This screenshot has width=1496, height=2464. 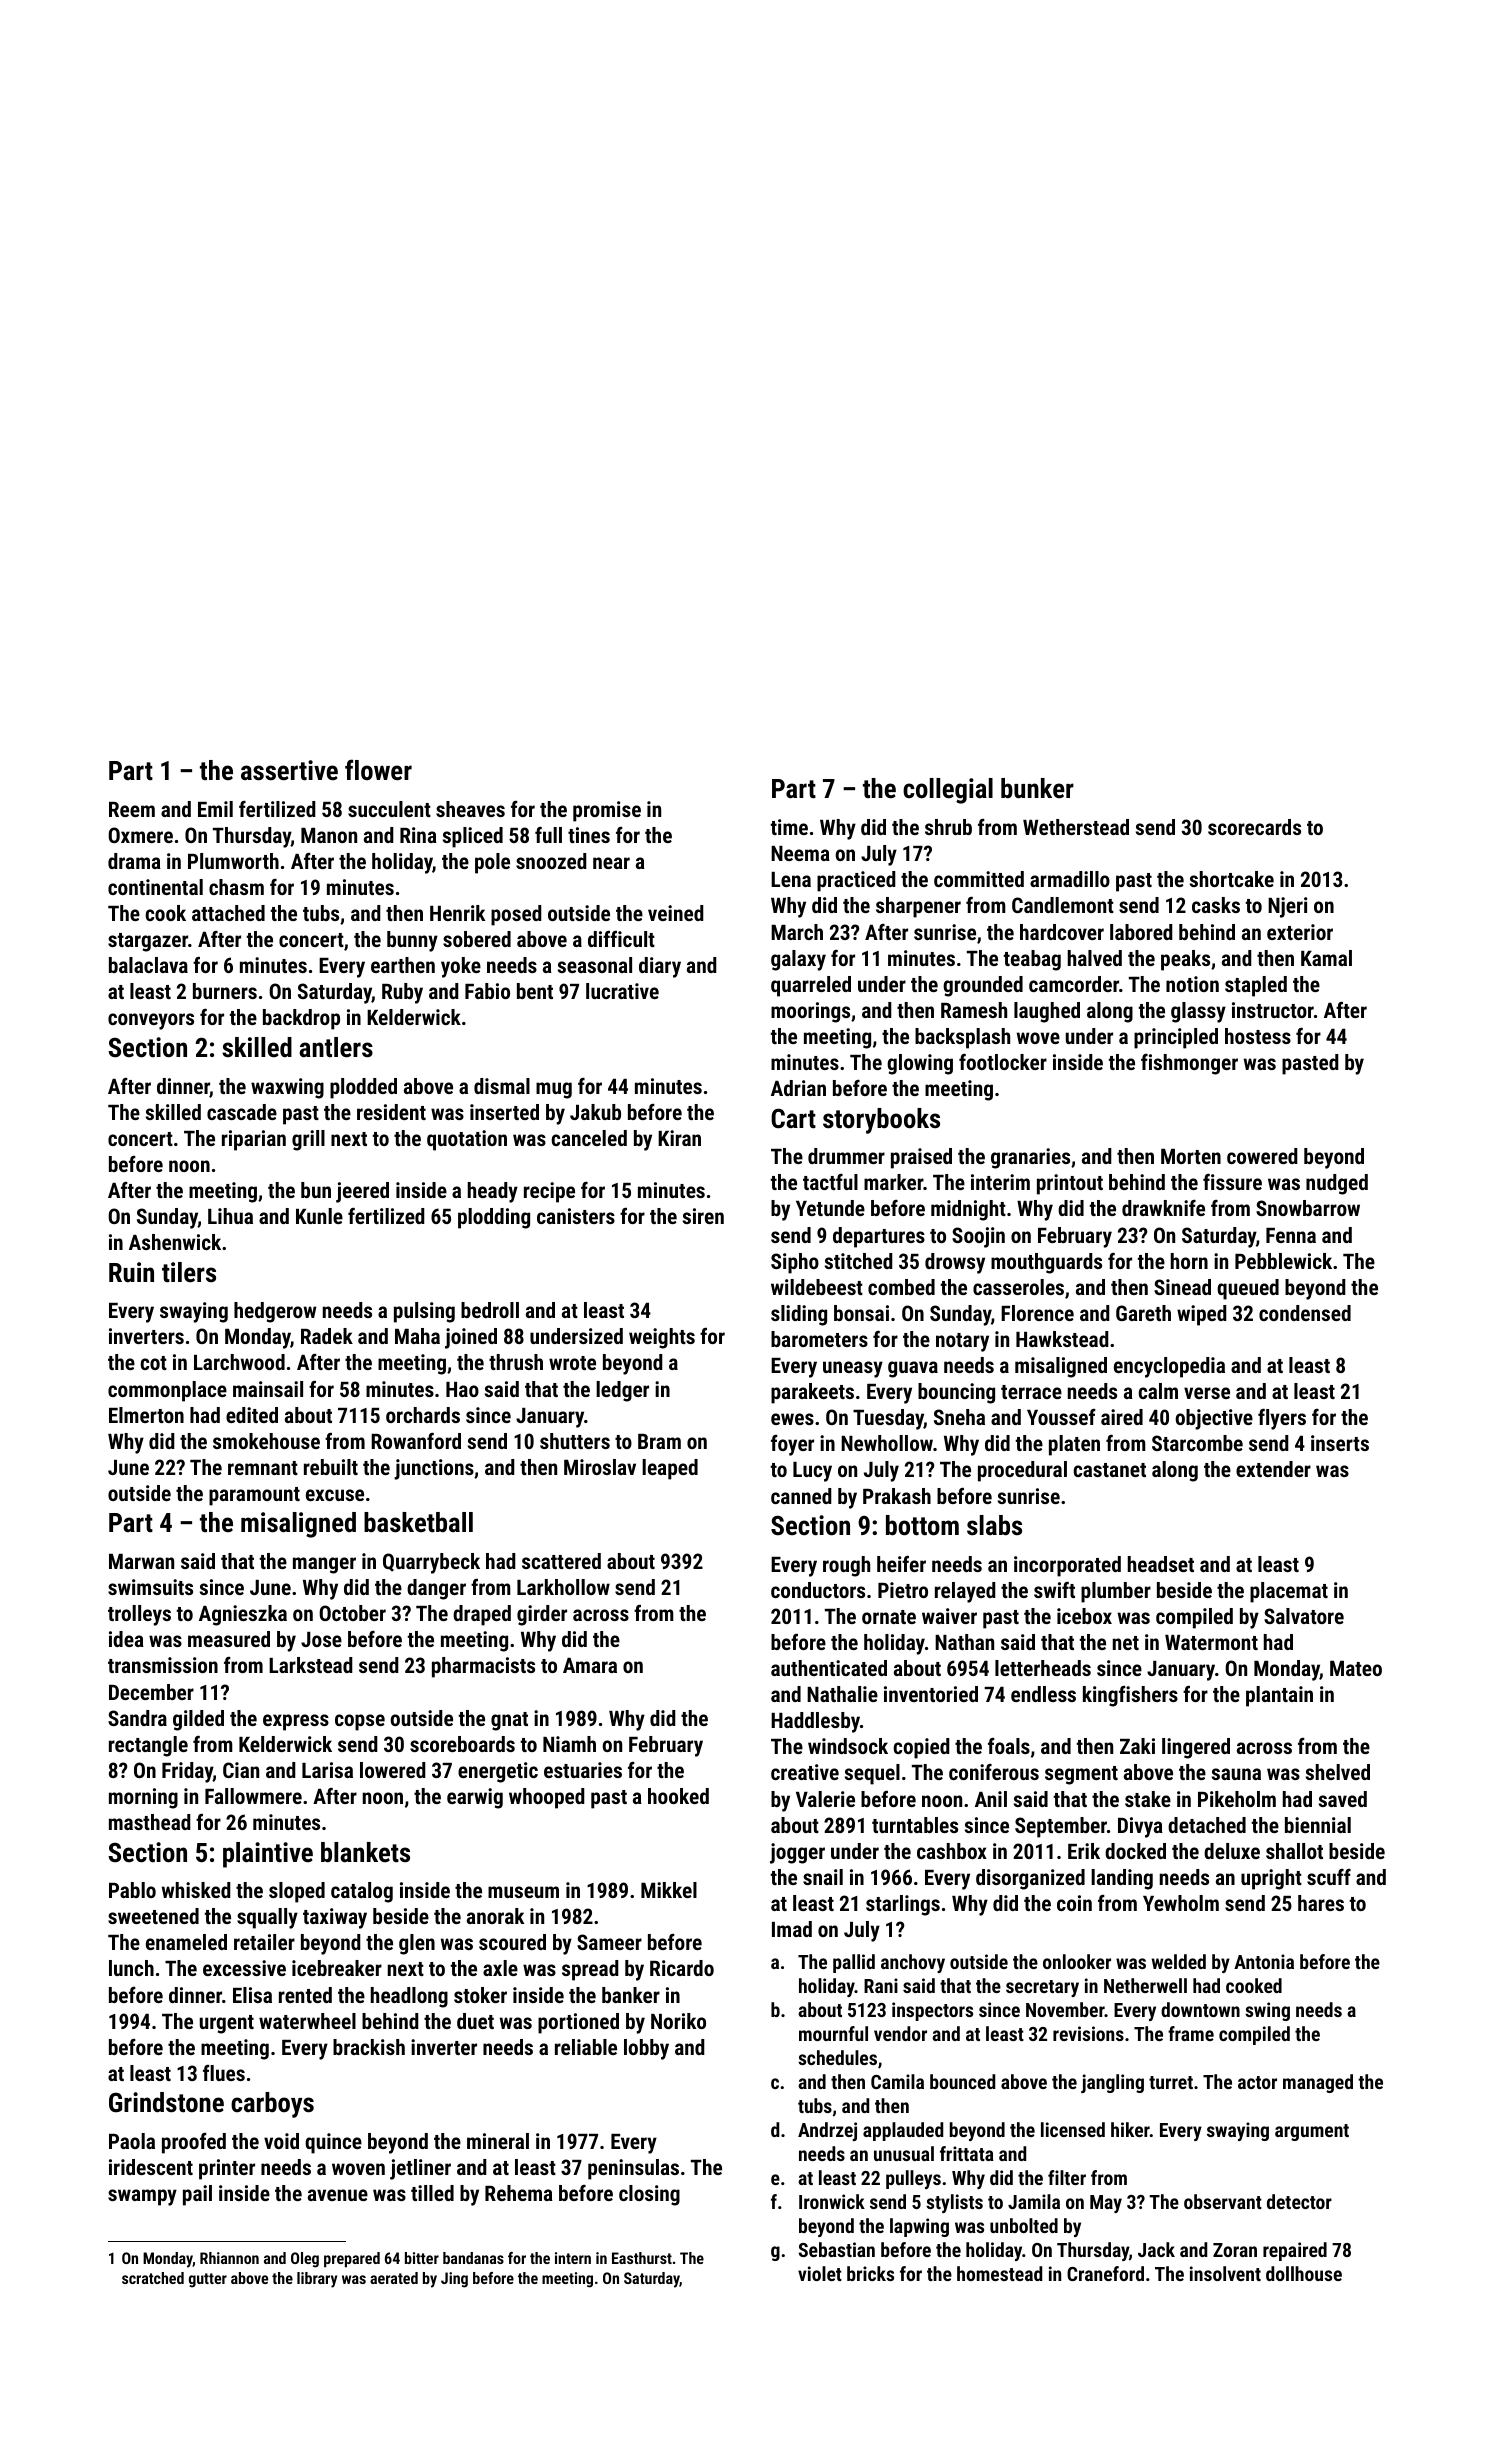 I want to click on time, so click(x=789, y=827).
